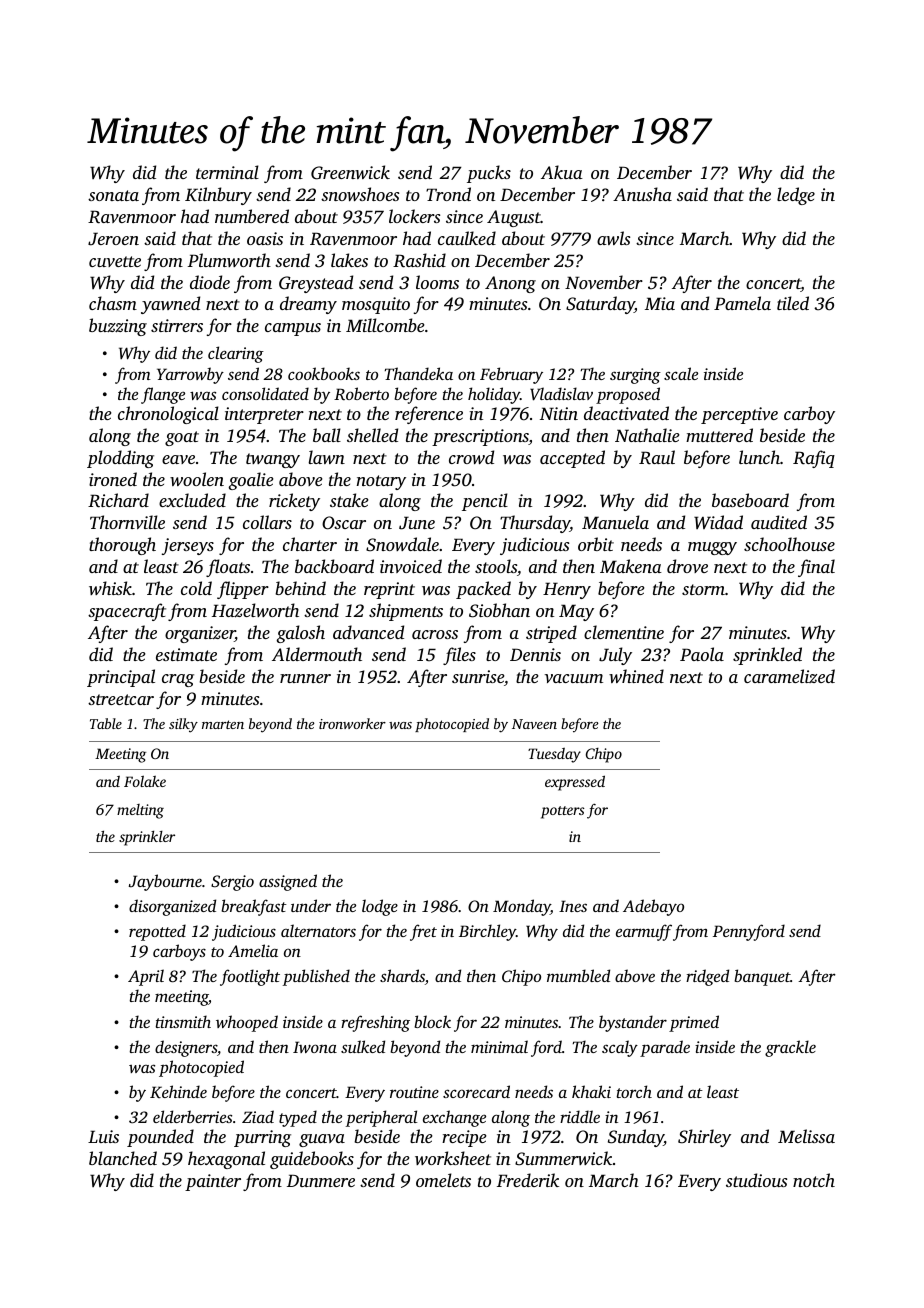  What do you see at coordinates (254, 907) in the page?
I see `breakfast` at bounding box center [254, 907].
